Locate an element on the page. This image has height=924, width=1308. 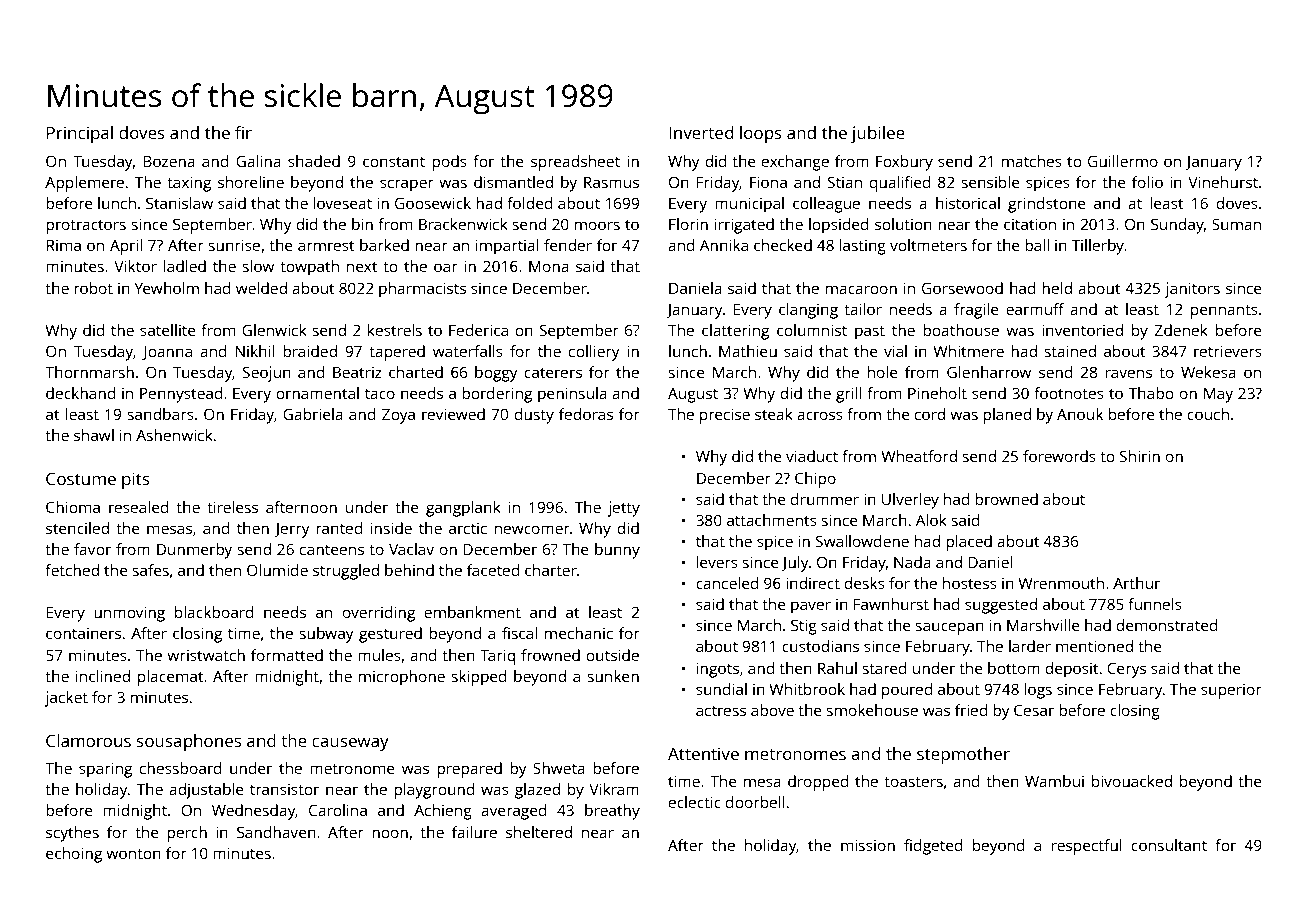
attachments is located at coordinates (772, 520).
